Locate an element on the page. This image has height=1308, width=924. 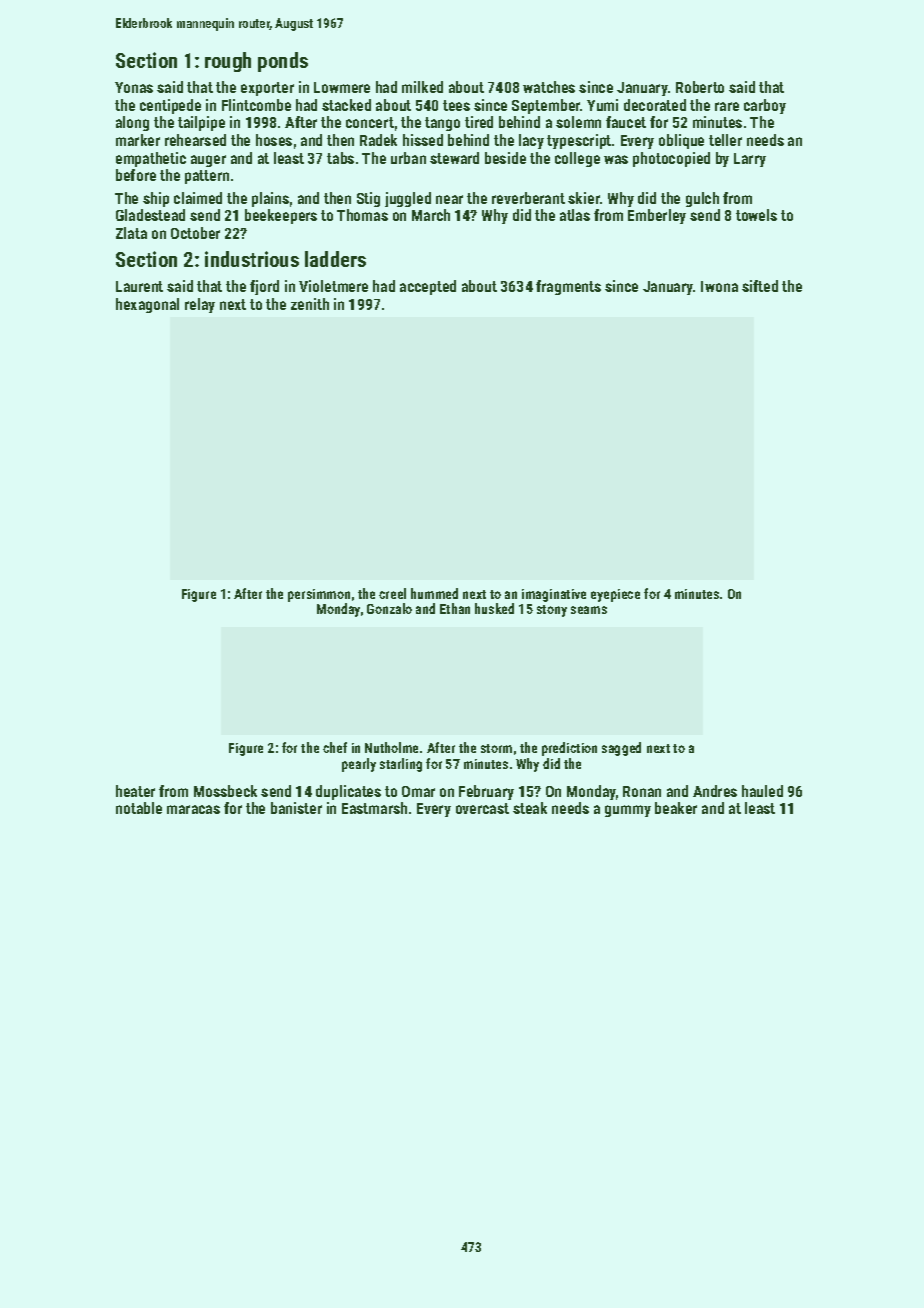
March is located at coordinates (431, 215).
